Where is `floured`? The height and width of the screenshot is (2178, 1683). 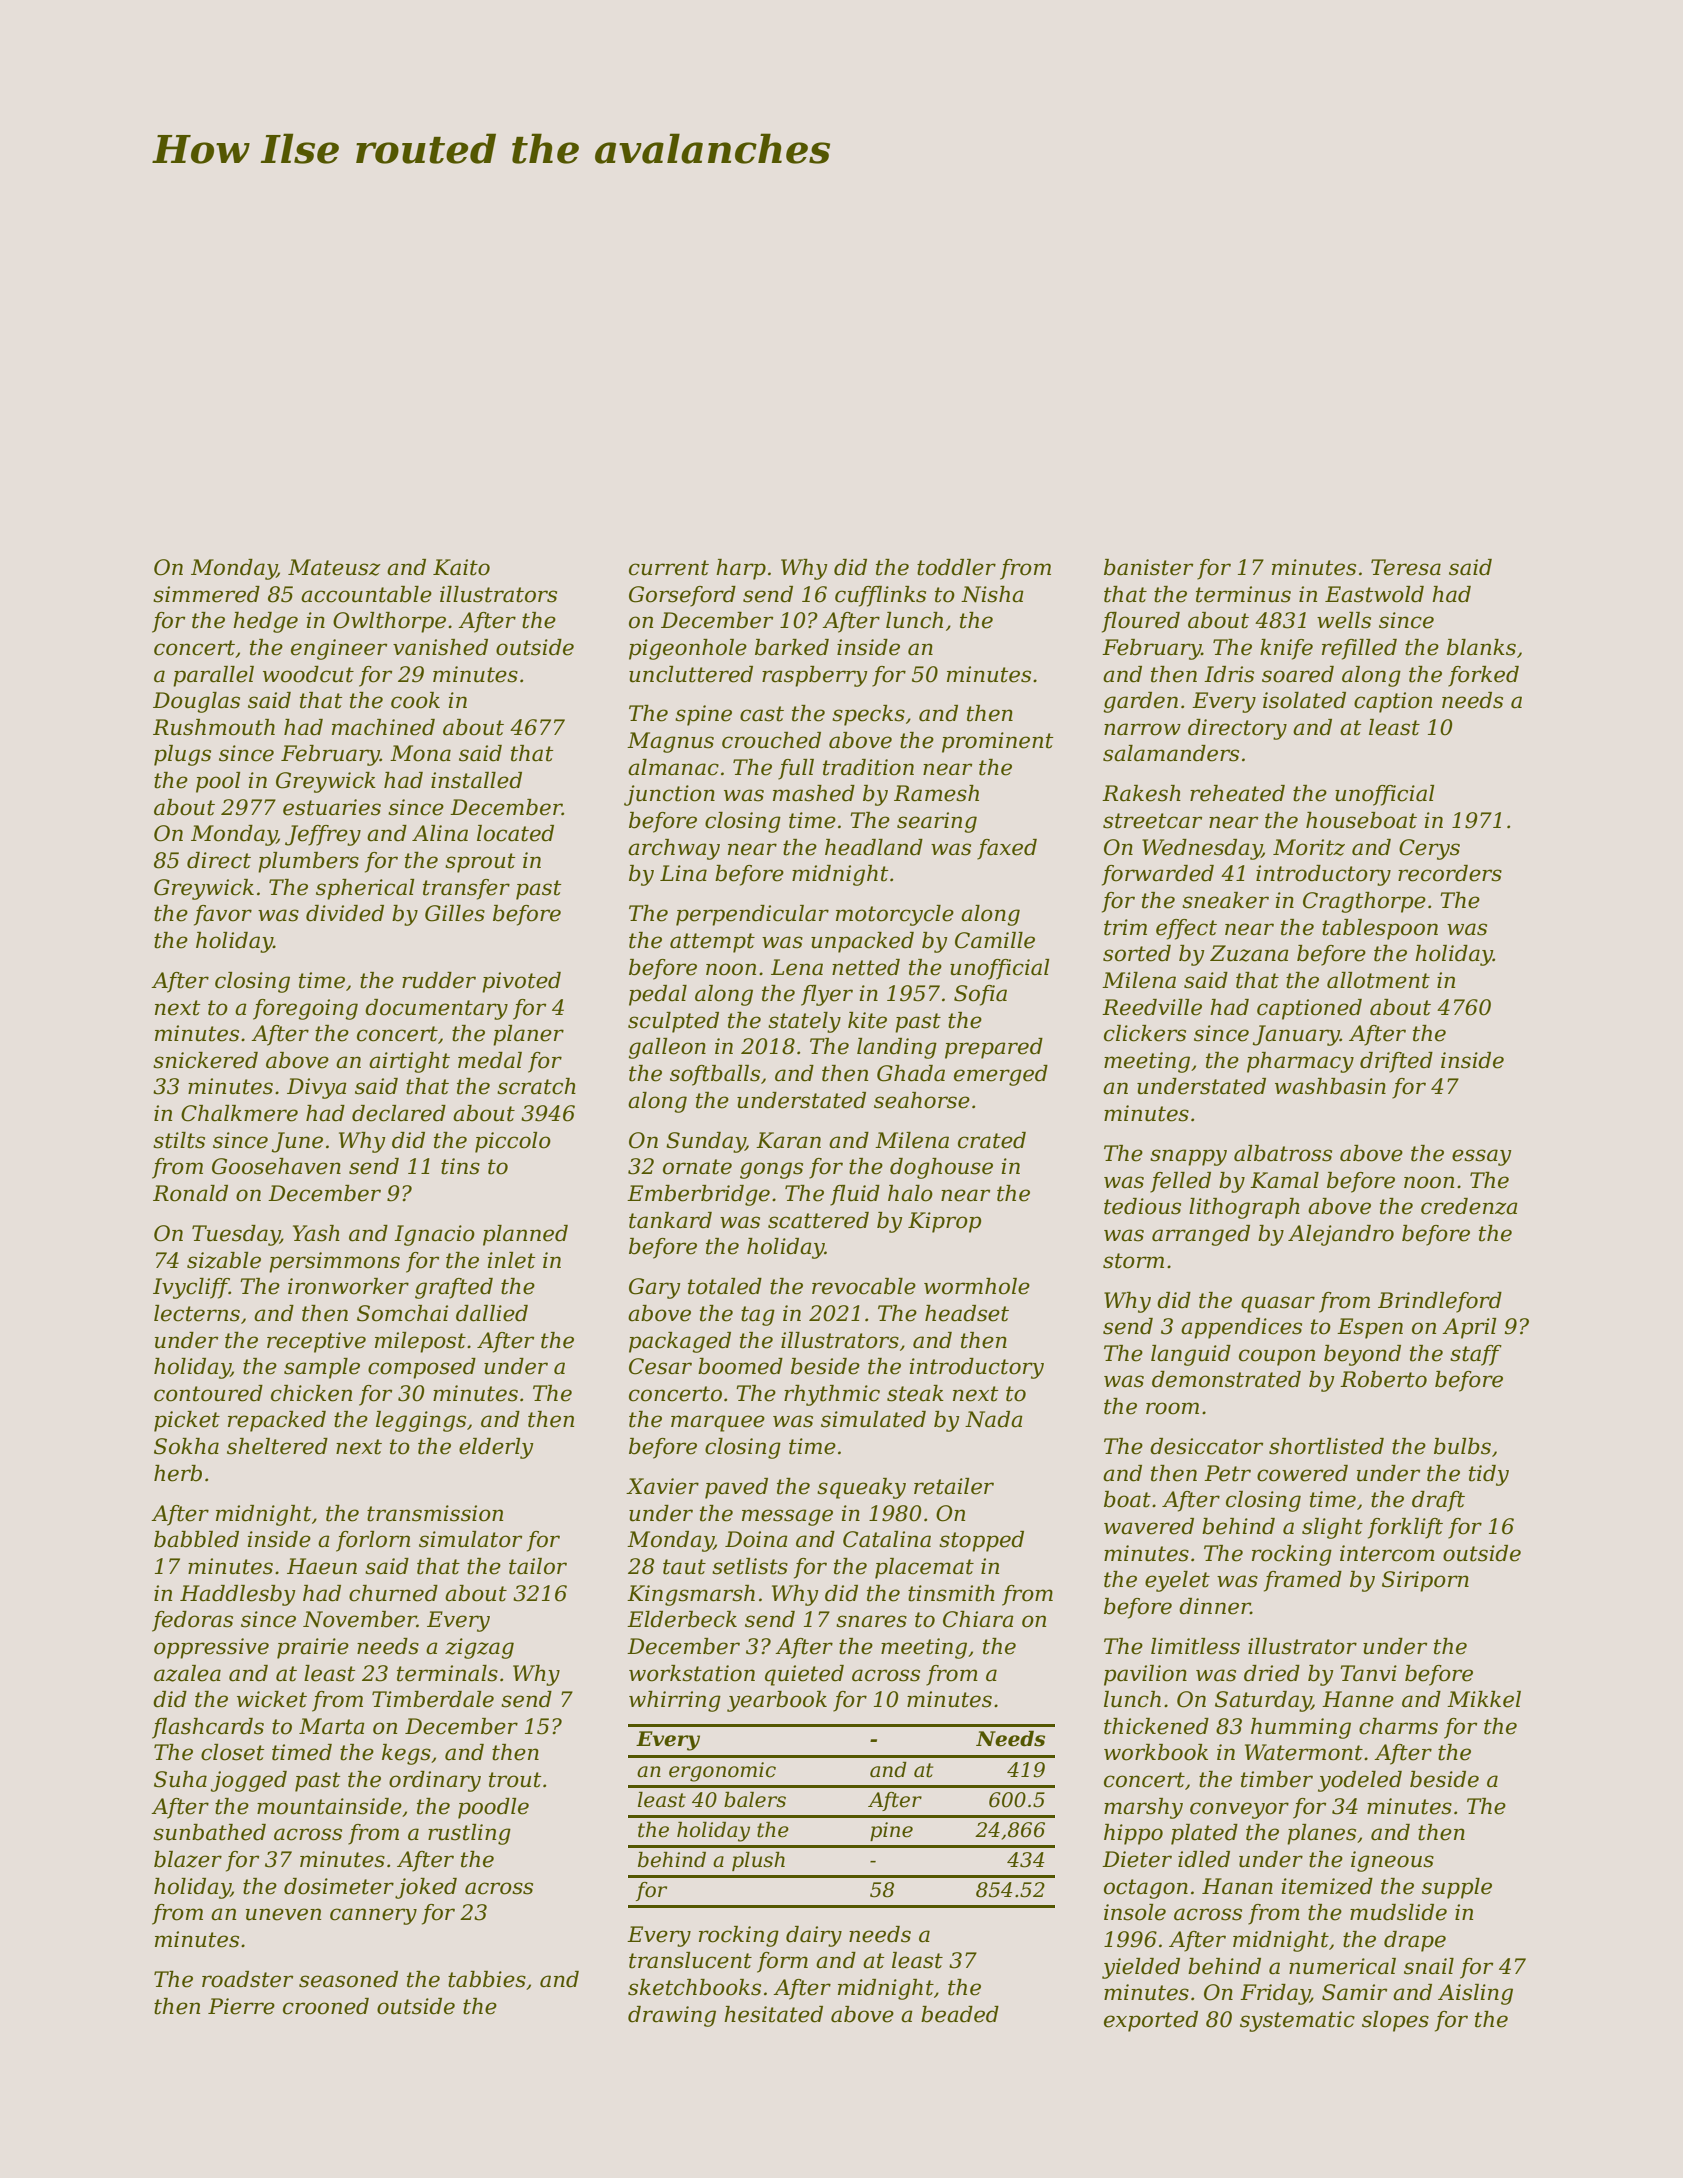
floured is located at coordinates (1141, 622).
